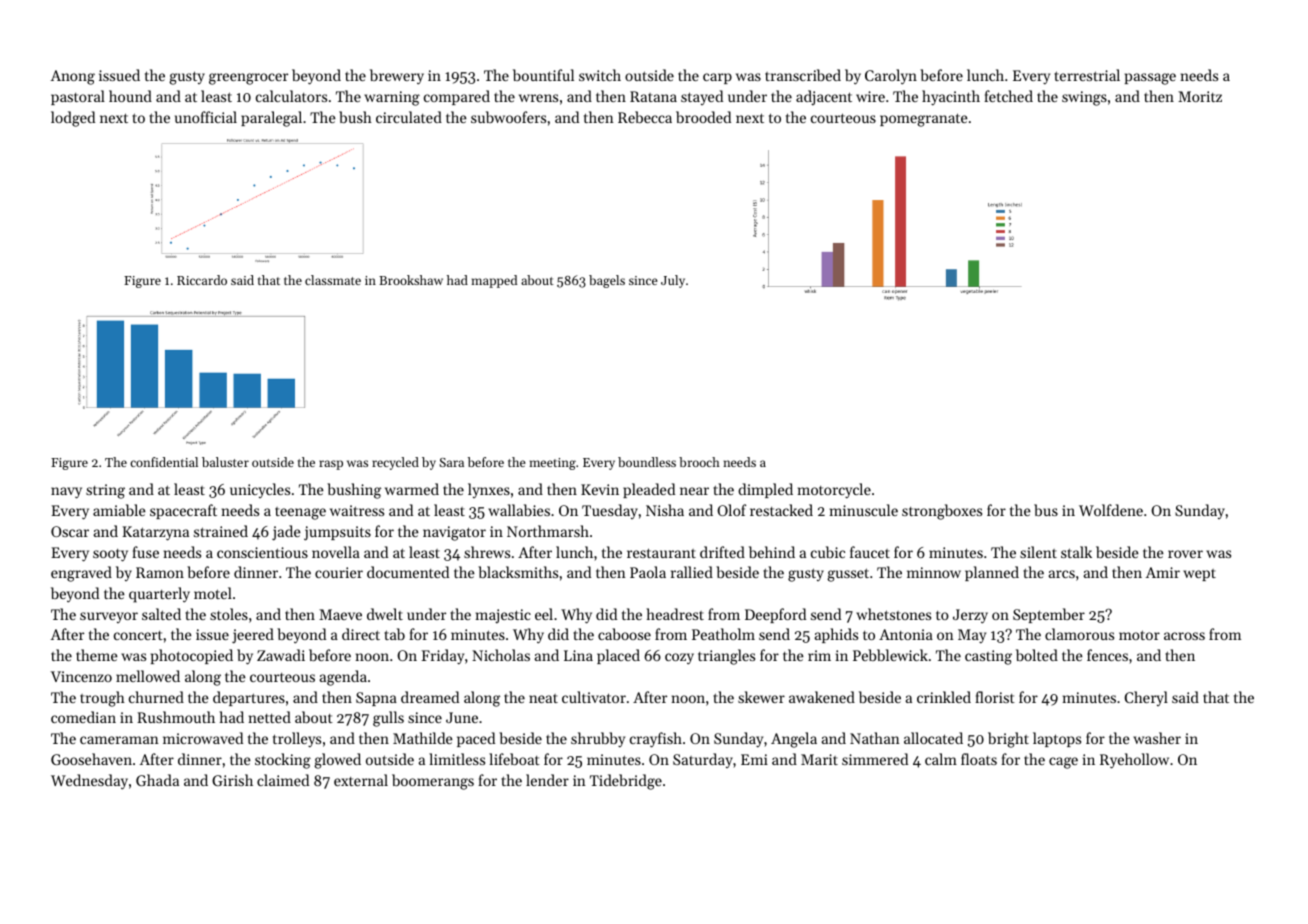 This screenshot has width=1308, height=924. What do you see at coordinates (942, 512) in the screenshot?
I see `strongboxes` at bounding box center [942, 512].
